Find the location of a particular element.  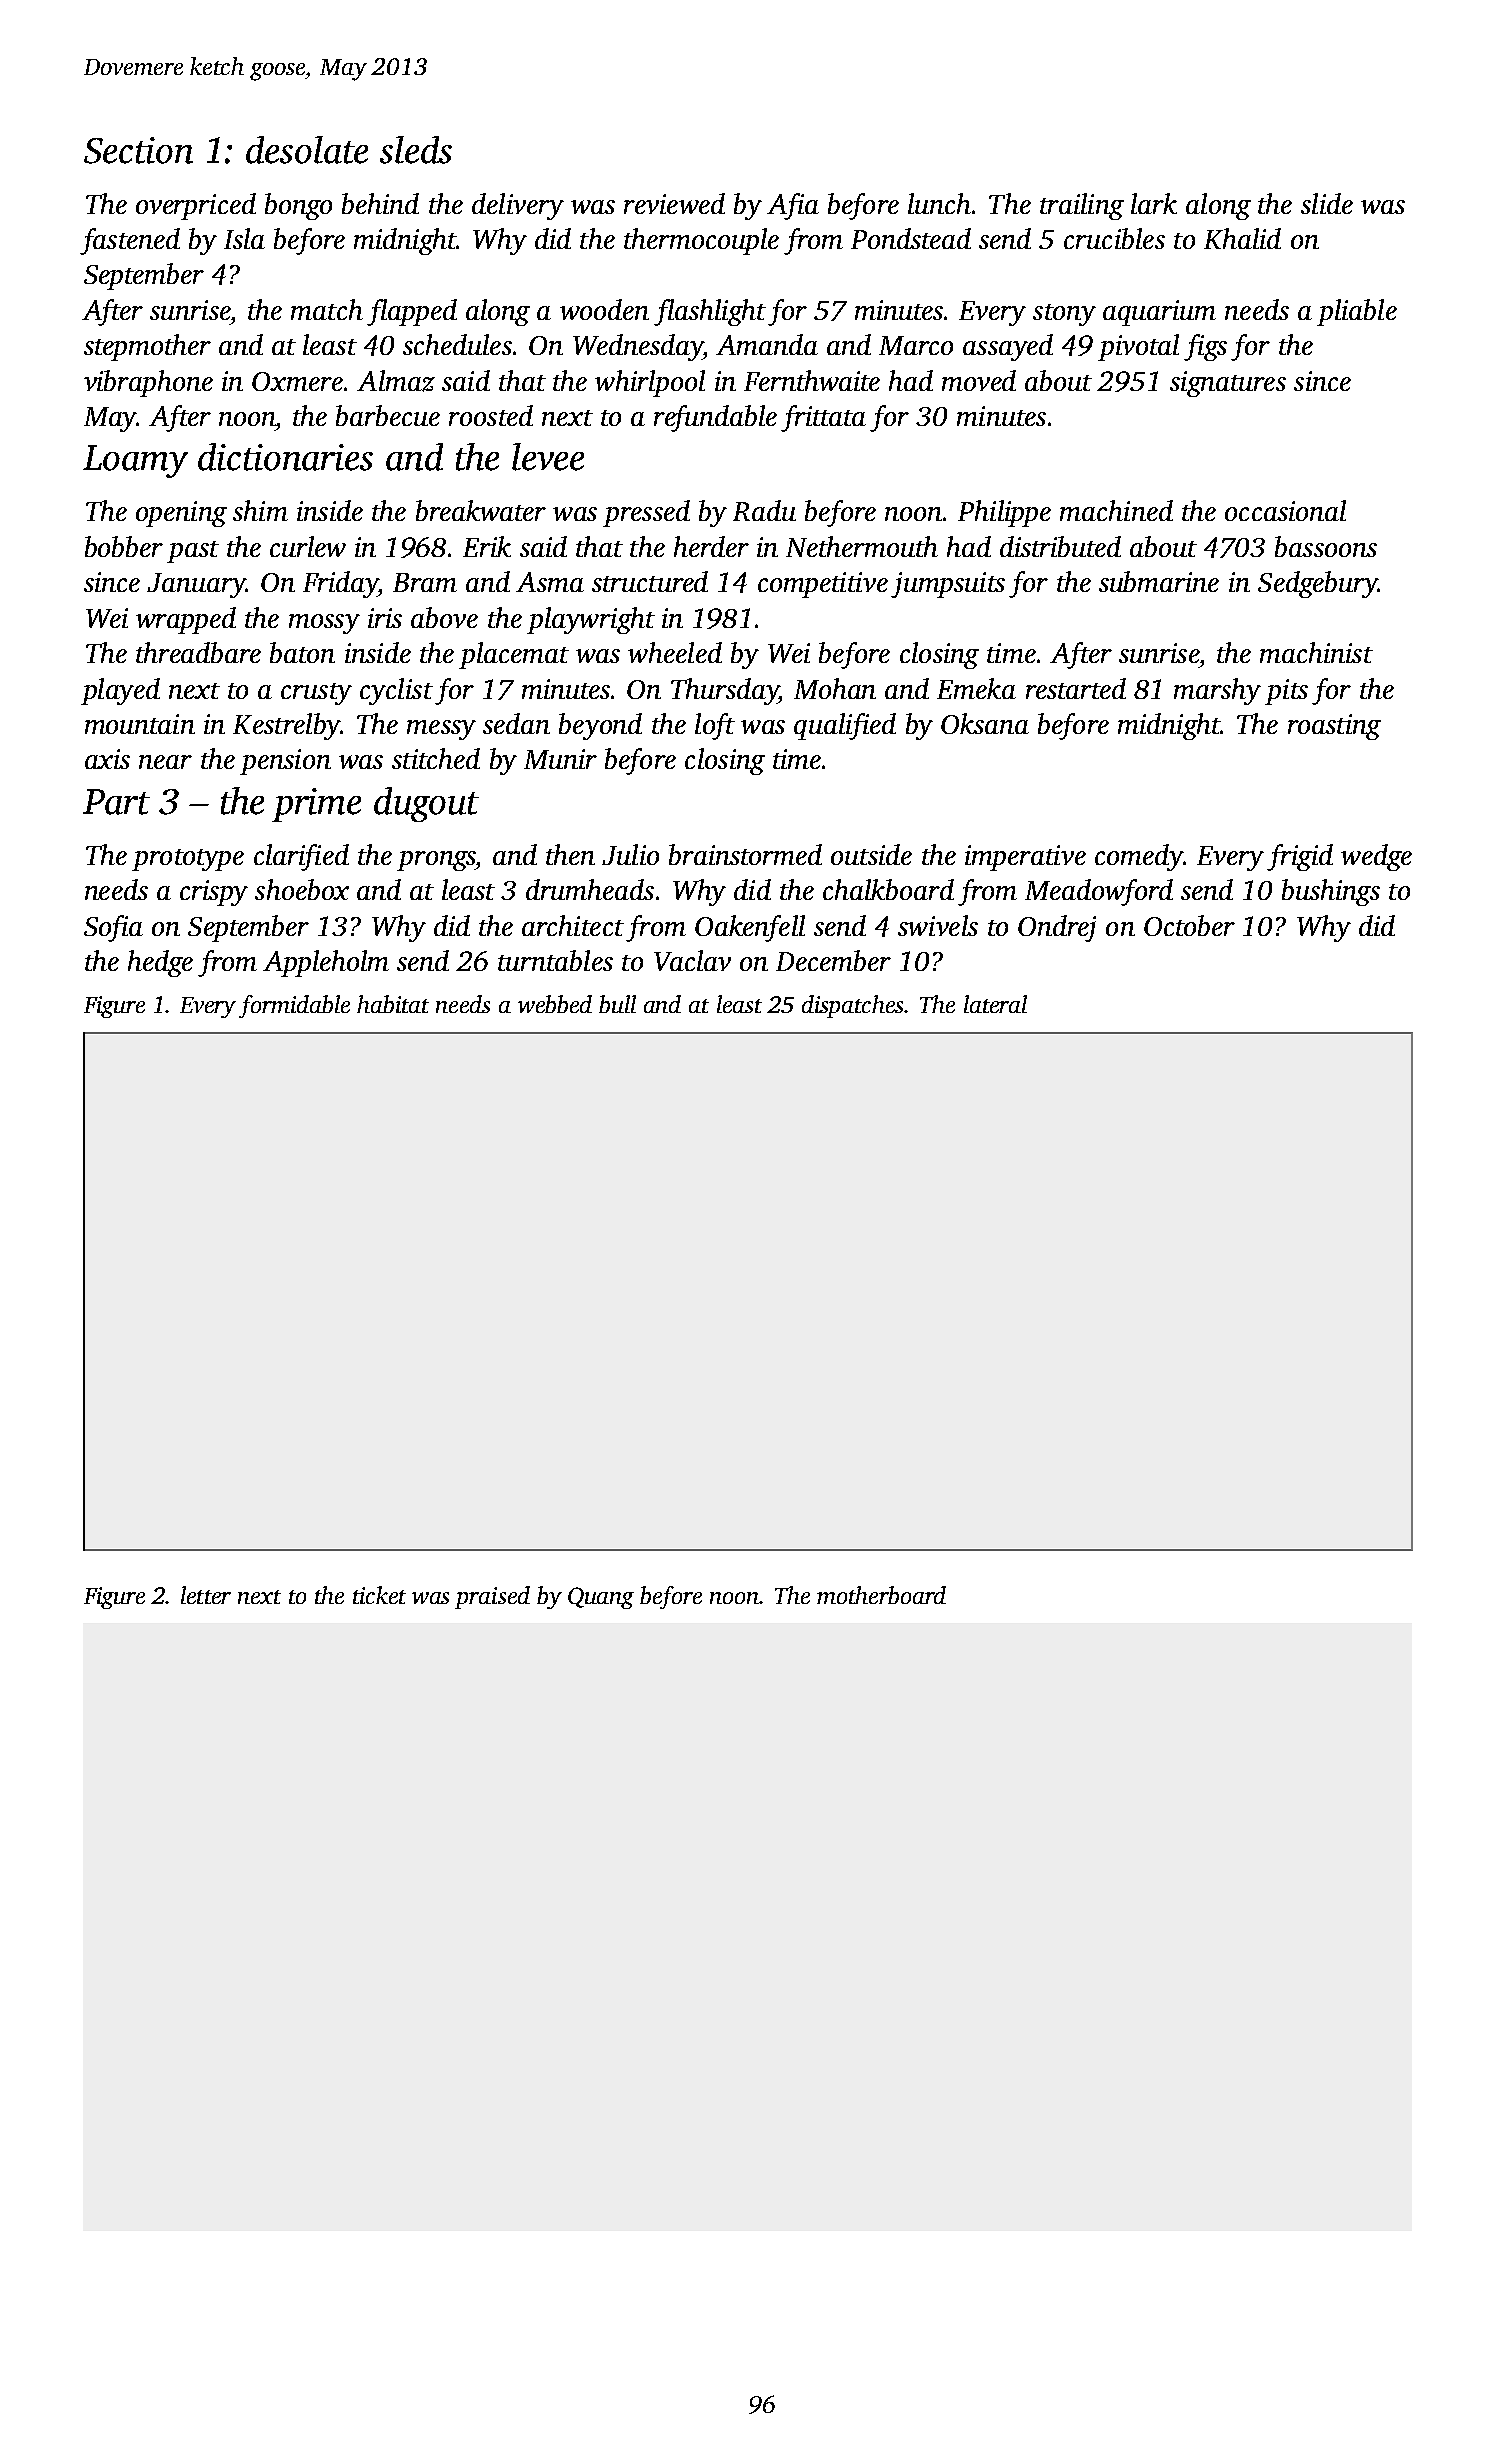

played is located at coordinates (120, 691).
